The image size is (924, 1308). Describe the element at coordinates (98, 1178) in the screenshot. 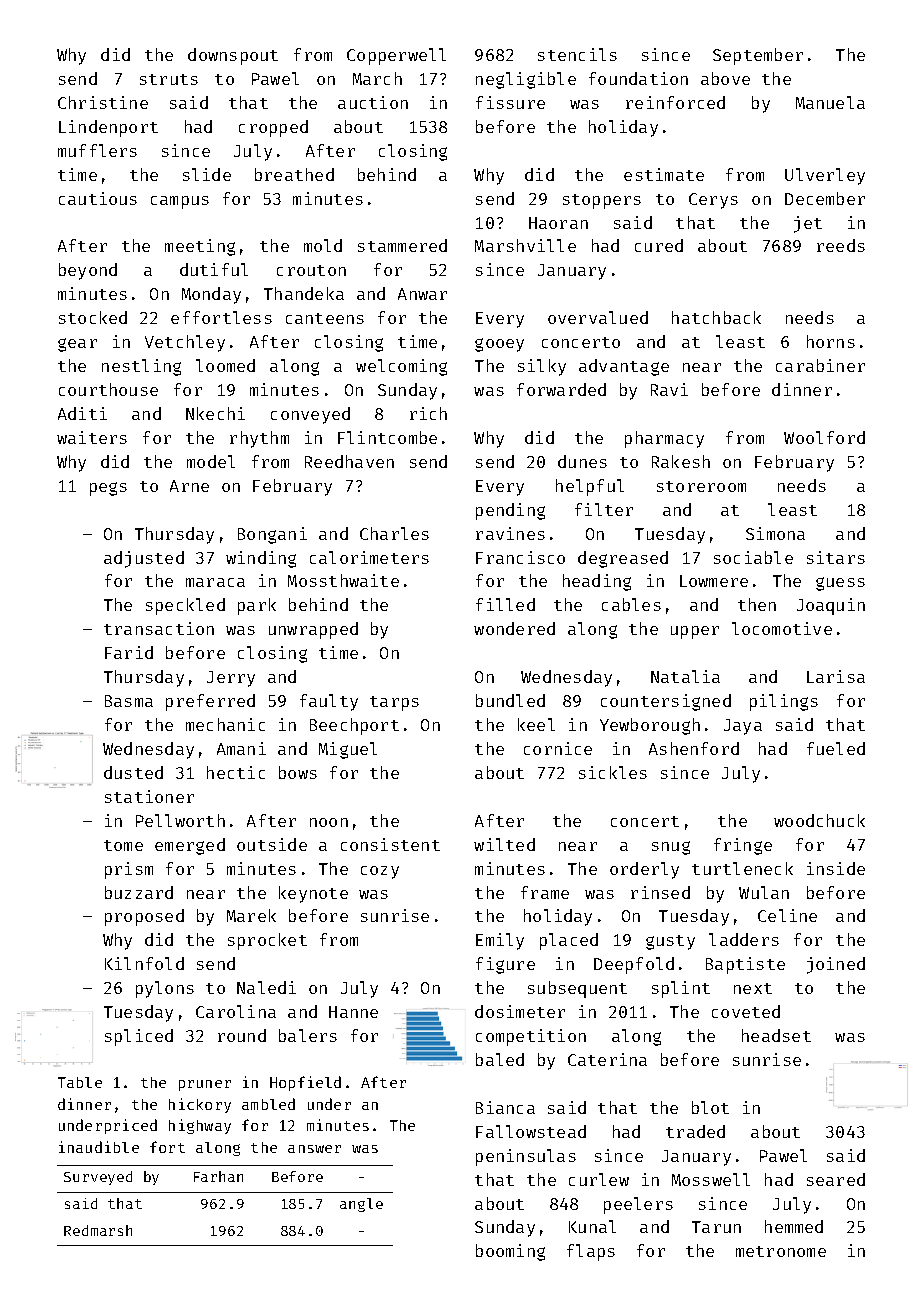

I see `Surveyed` at that location.
